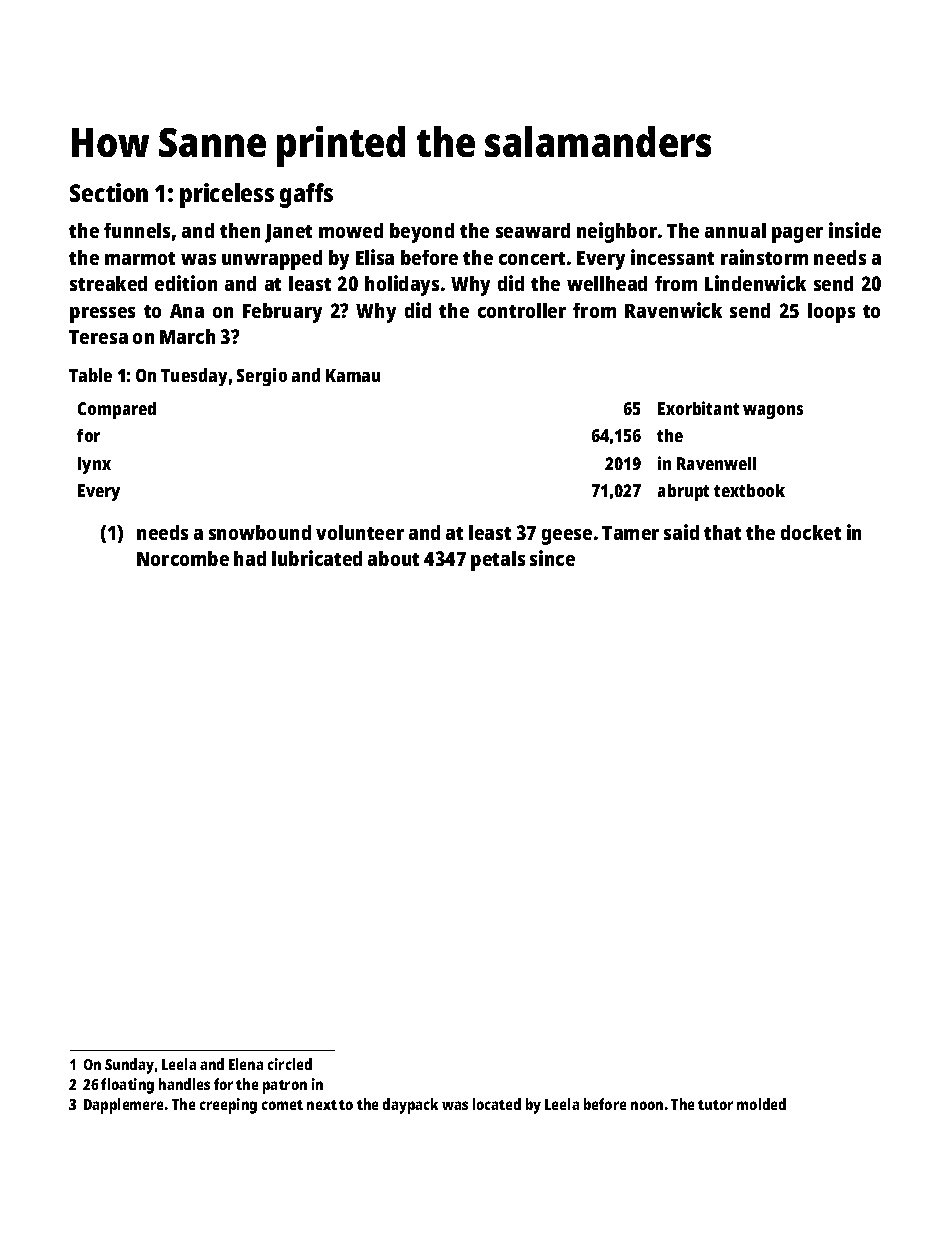  What do you see at coordinates (533, 230) in the screenshot?
I see `seaward` at bounding box center [533, 230].
